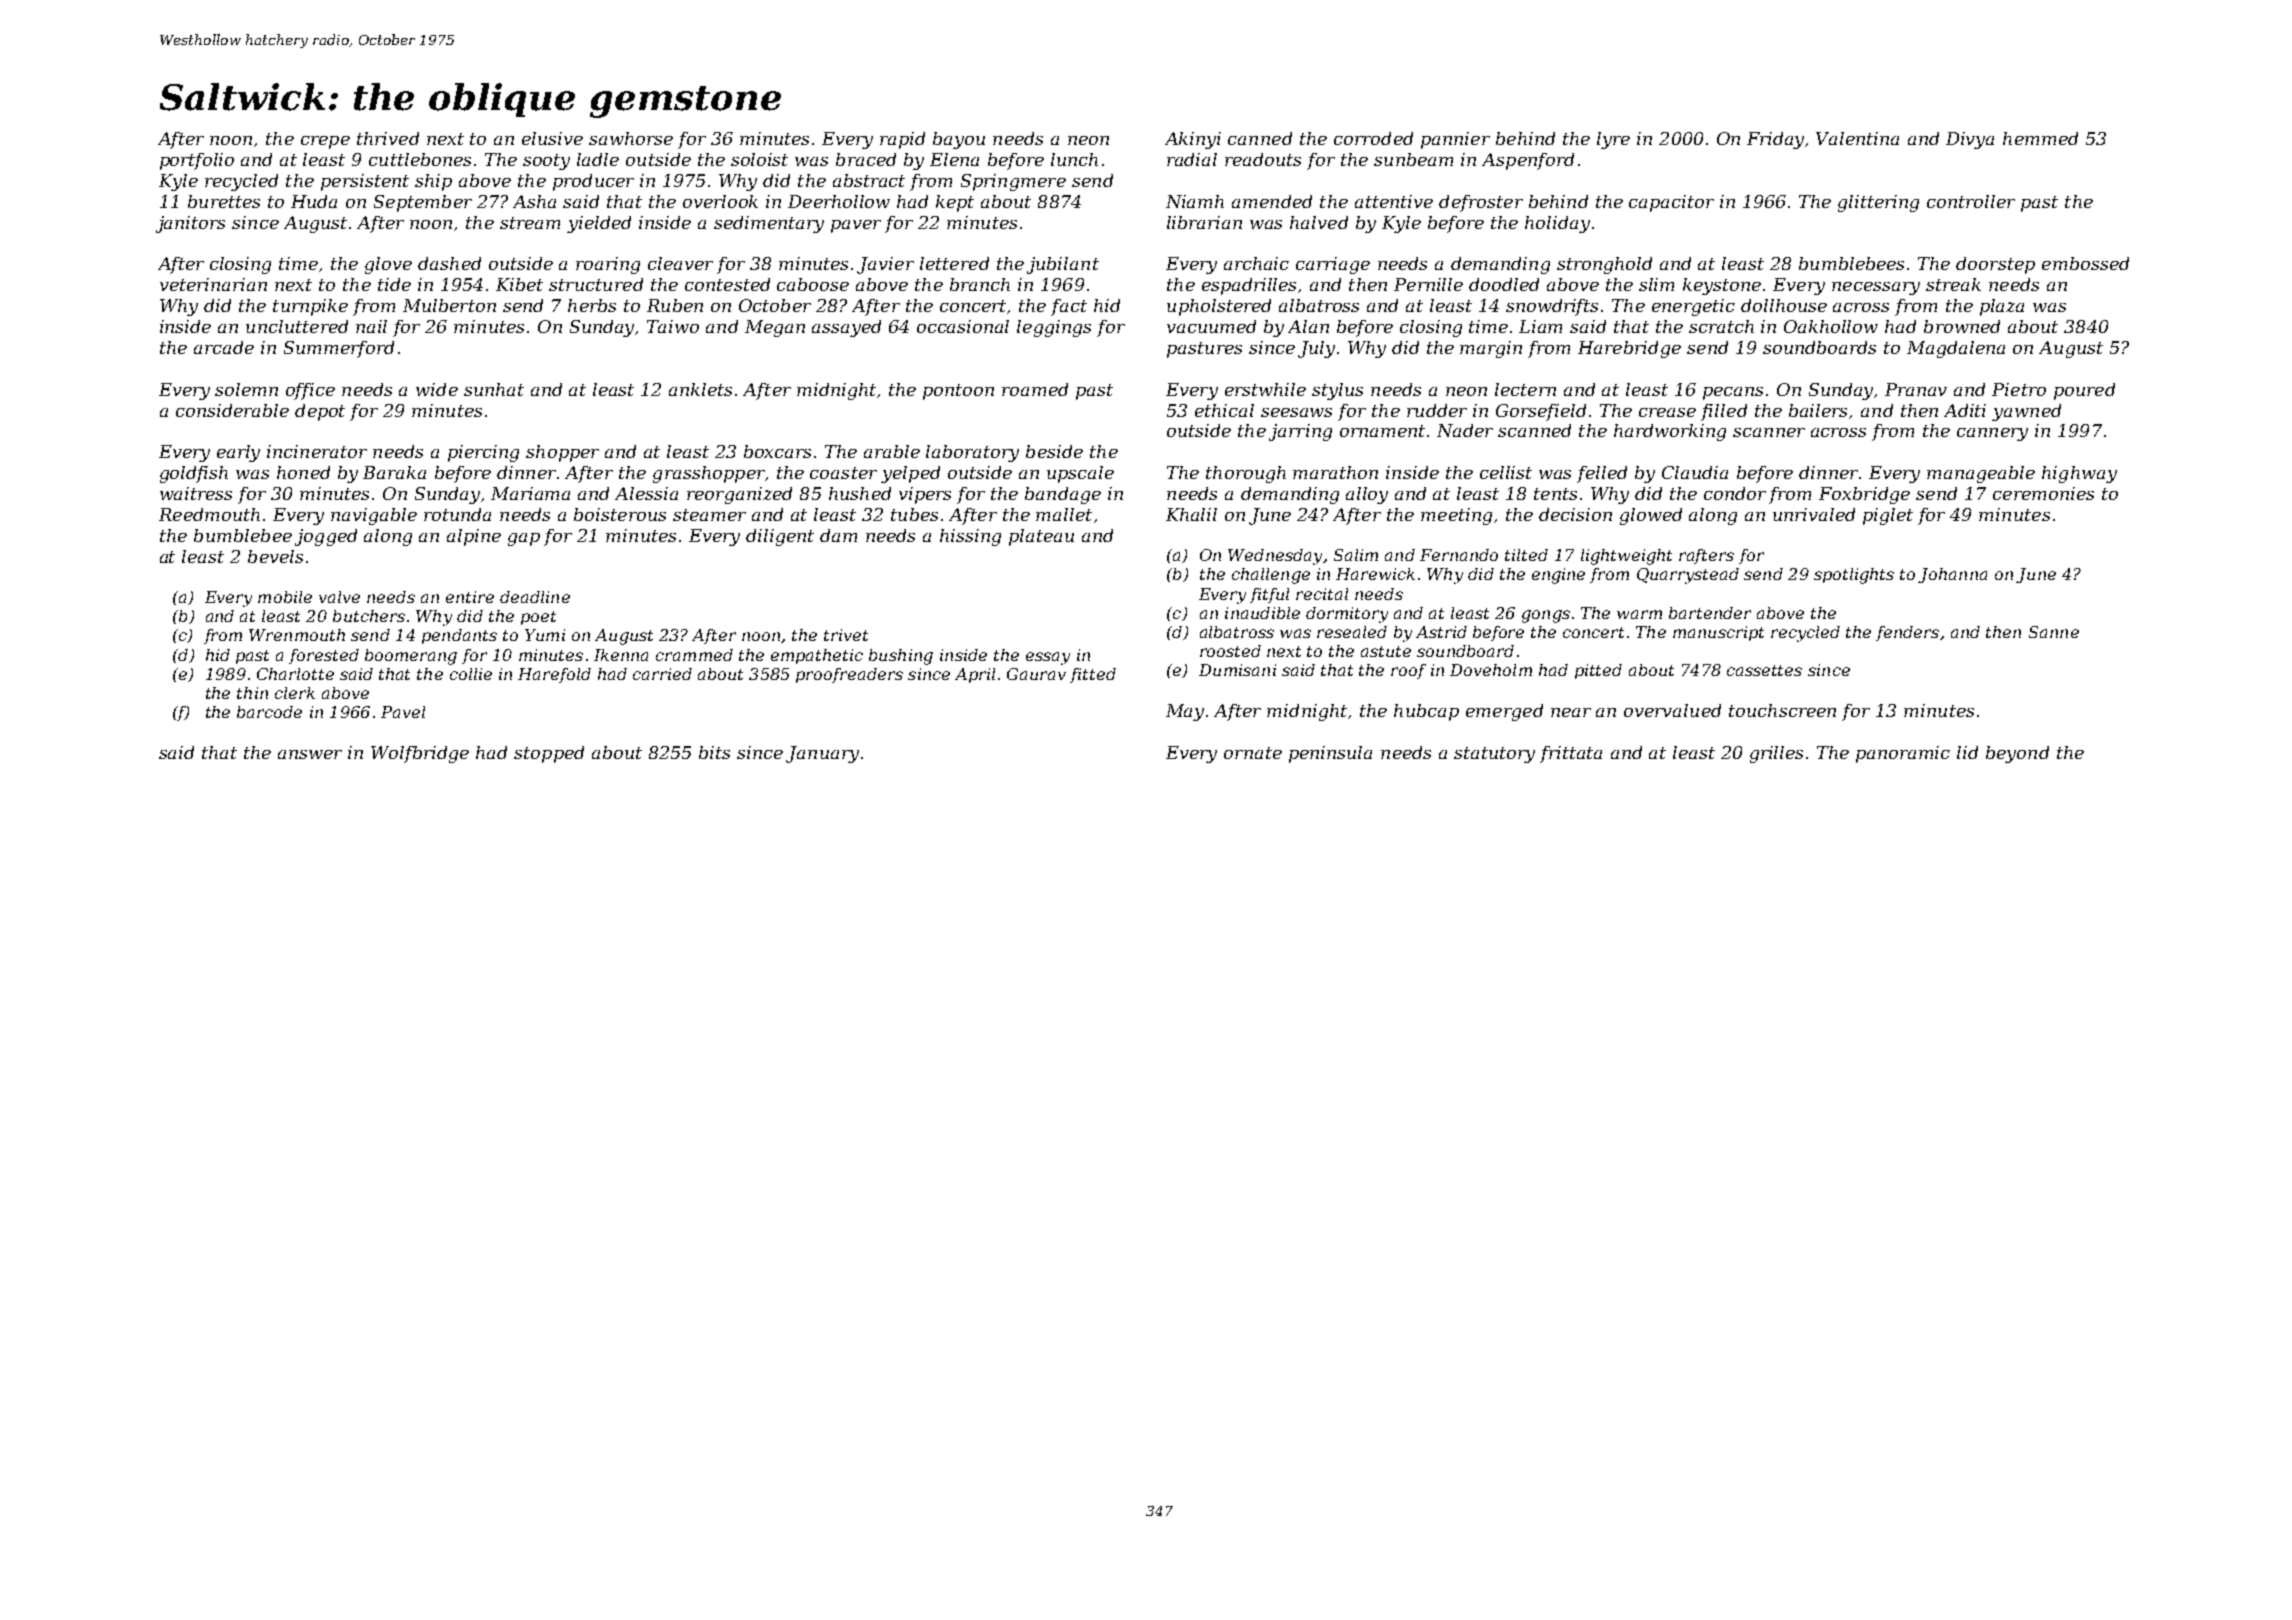  Describe the element at coordinates (285, 597) in the screenshot. I see `mobile` at that location.
